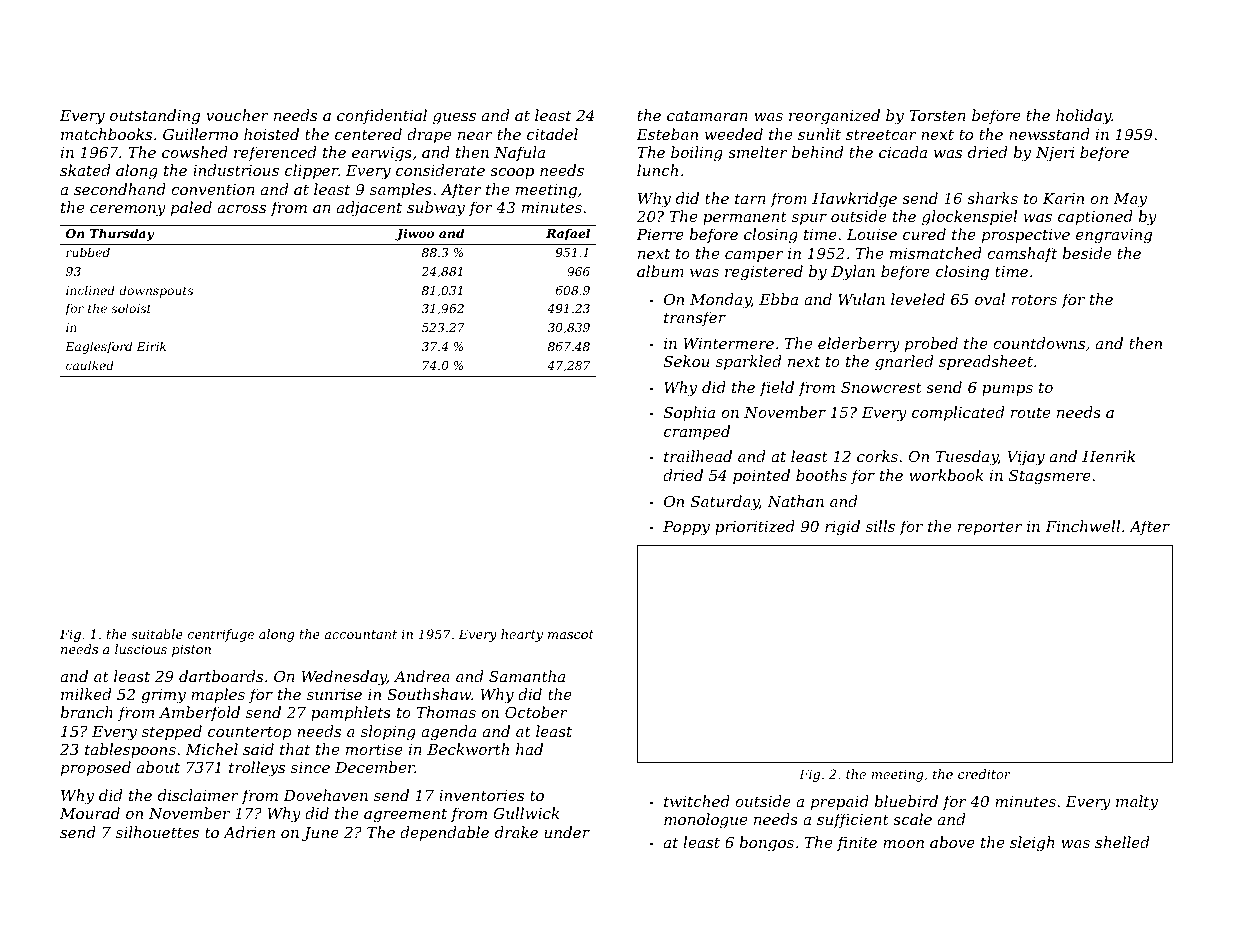  What do you see at coordinates (1049, 134) in the screenshot?
I see `newsstand` at bounding box center [1049, 134].
